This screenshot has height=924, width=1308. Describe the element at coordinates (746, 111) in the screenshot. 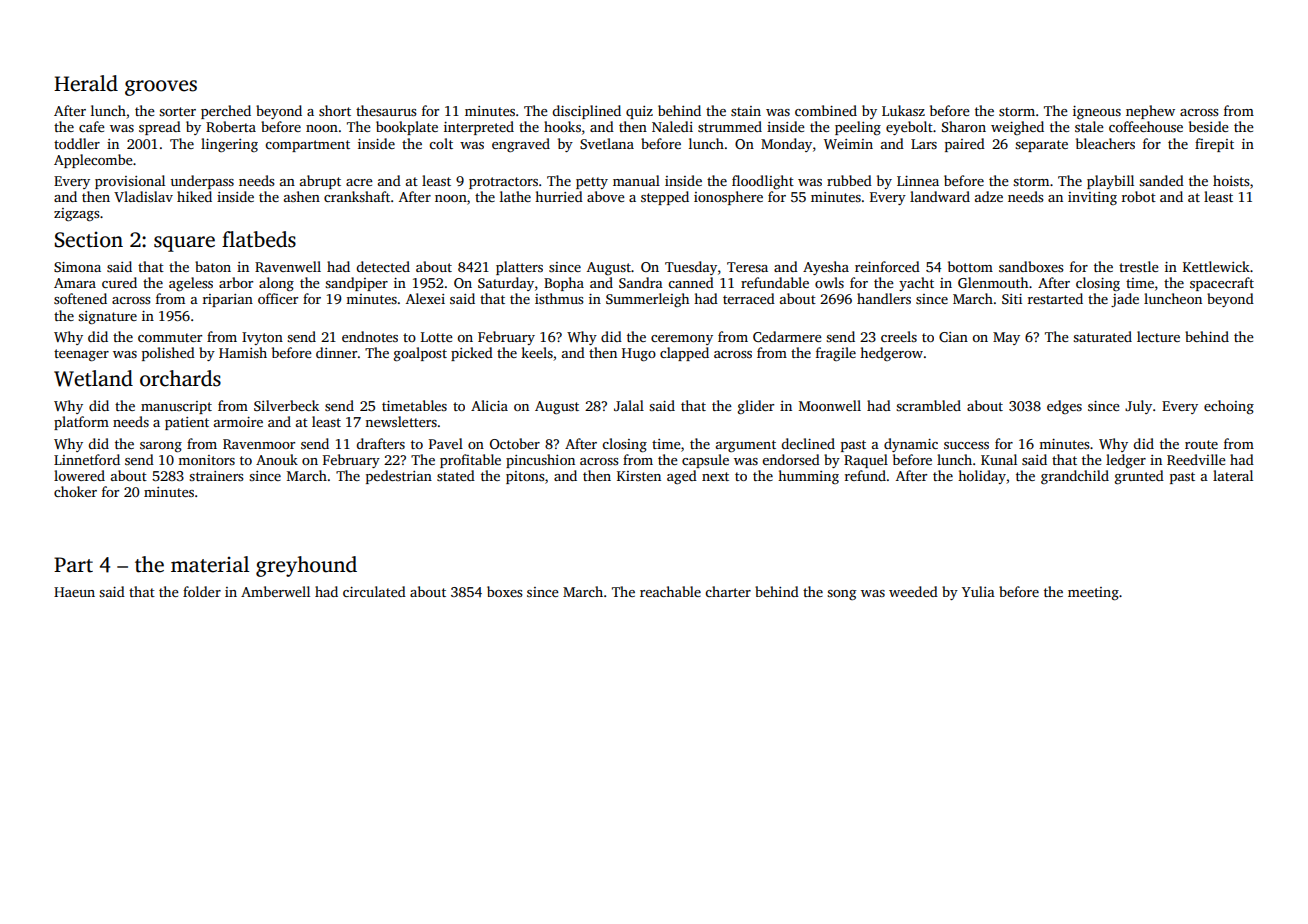

I see `stain` at that location.
